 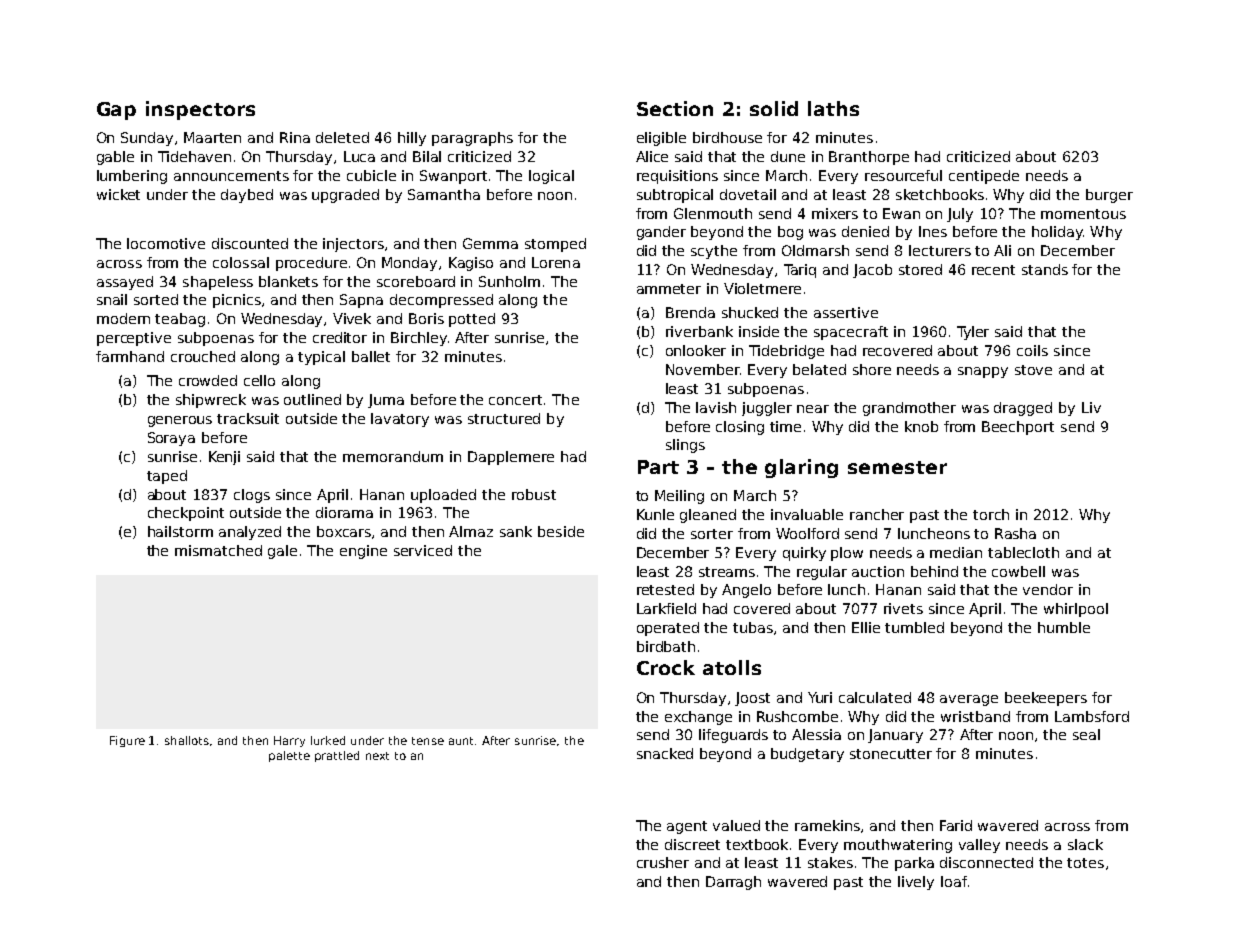 I want to click on Sunday, so click(x=147, y=139).
